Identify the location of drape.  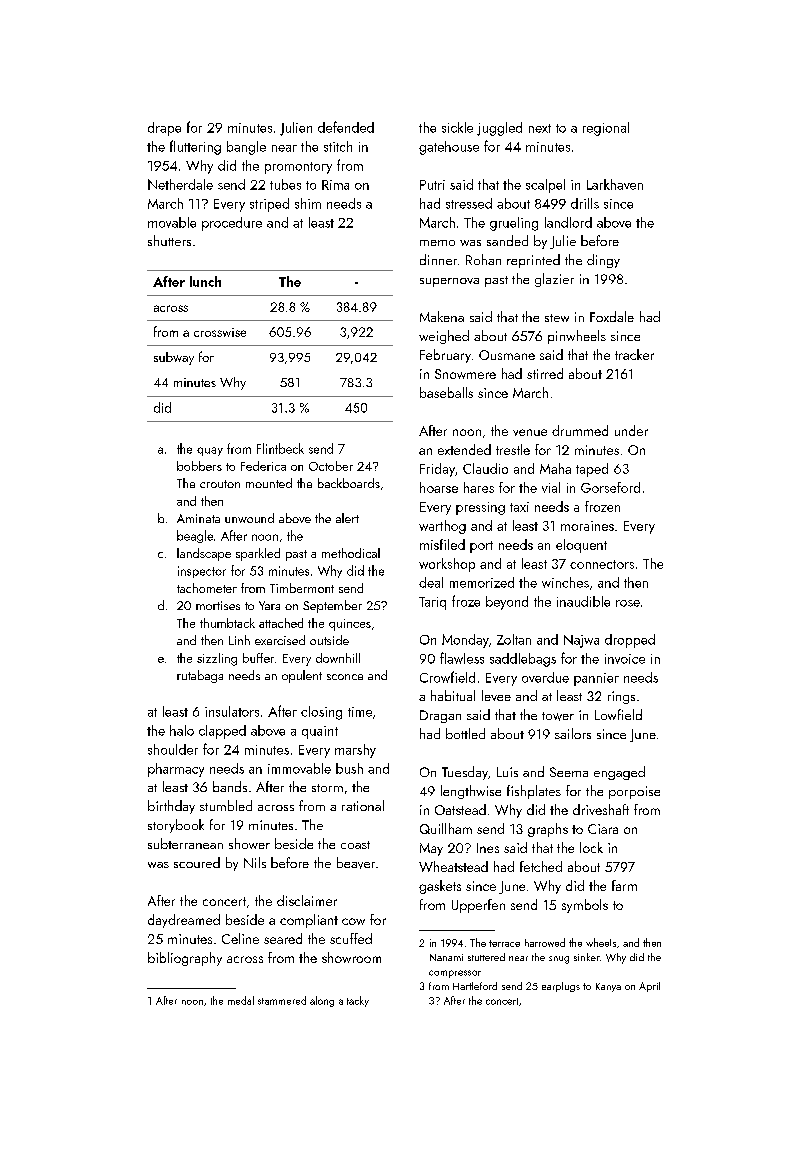
(164, 129).
